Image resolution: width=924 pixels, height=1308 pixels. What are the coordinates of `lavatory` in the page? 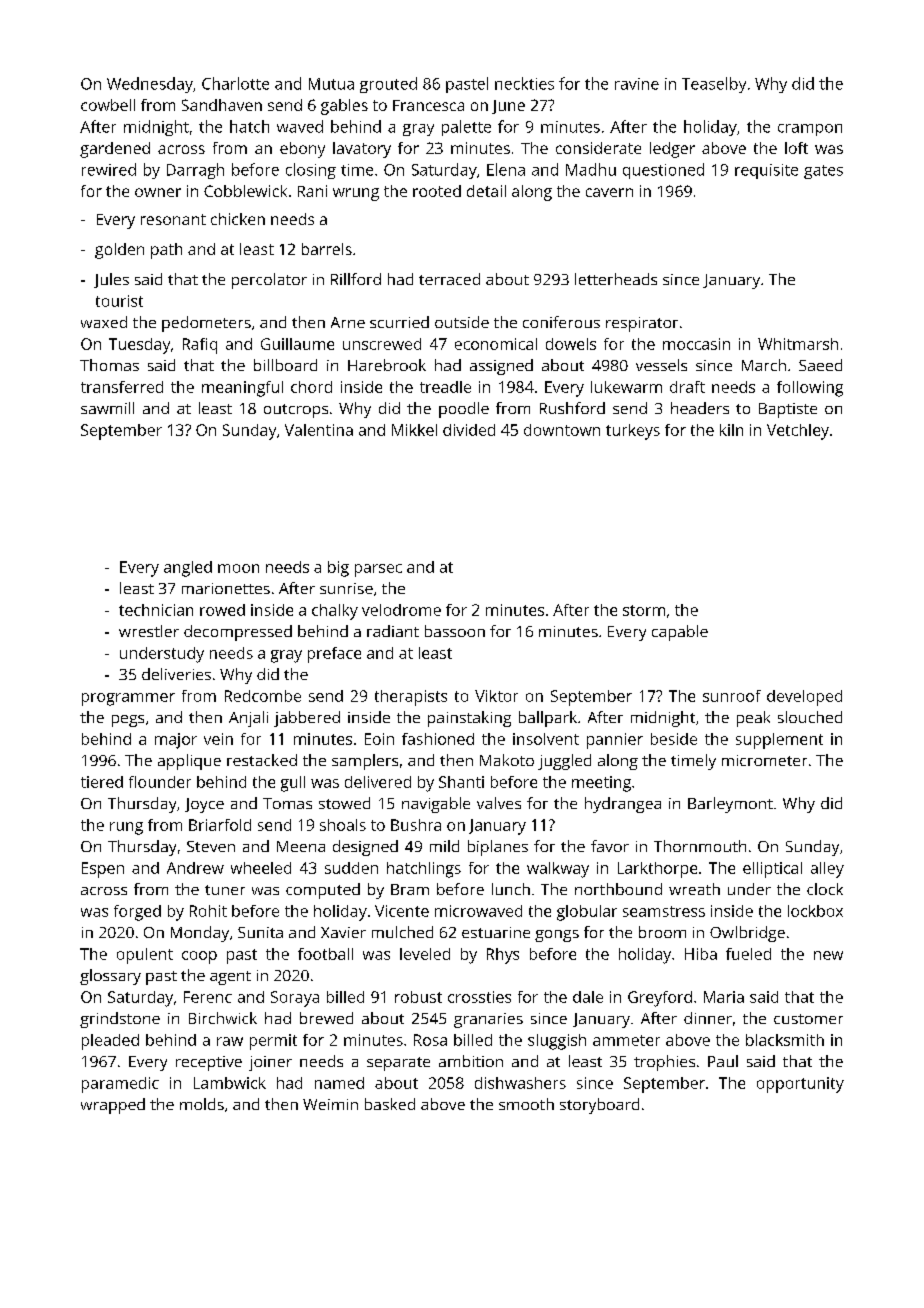 It's located at (362, 150).
